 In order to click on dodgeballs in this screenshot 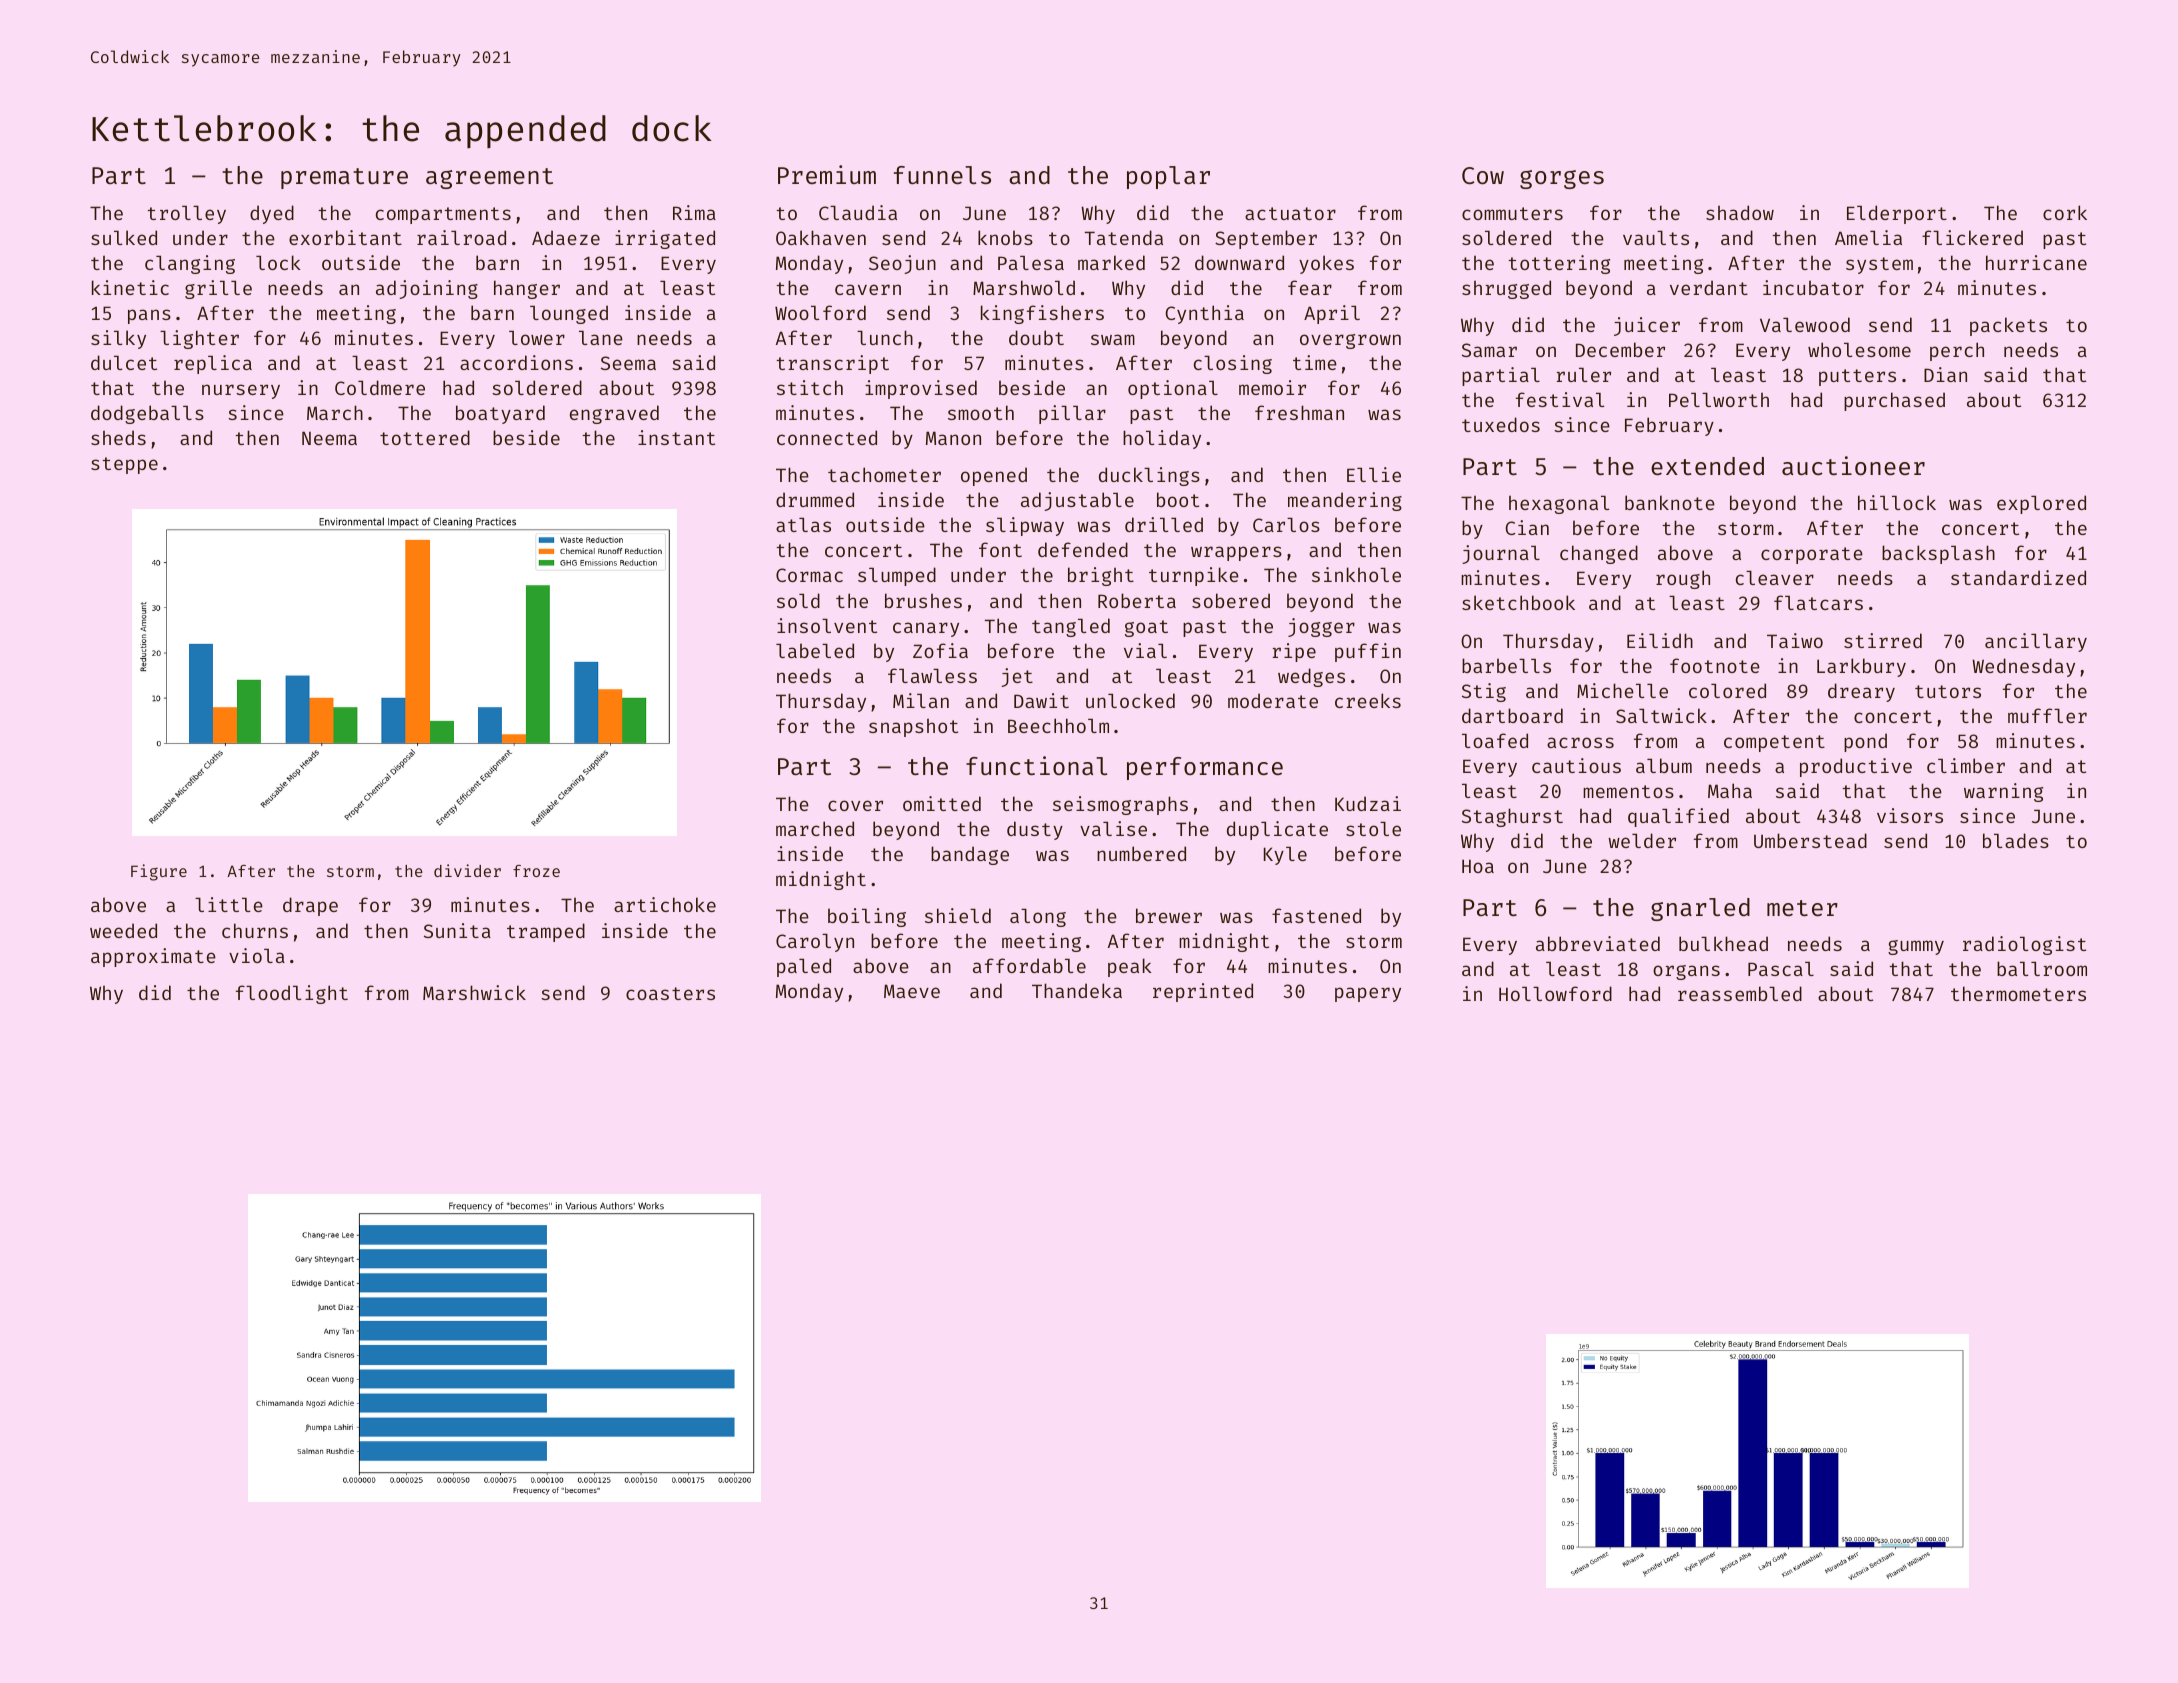, I will do `click(147, 414)`.
